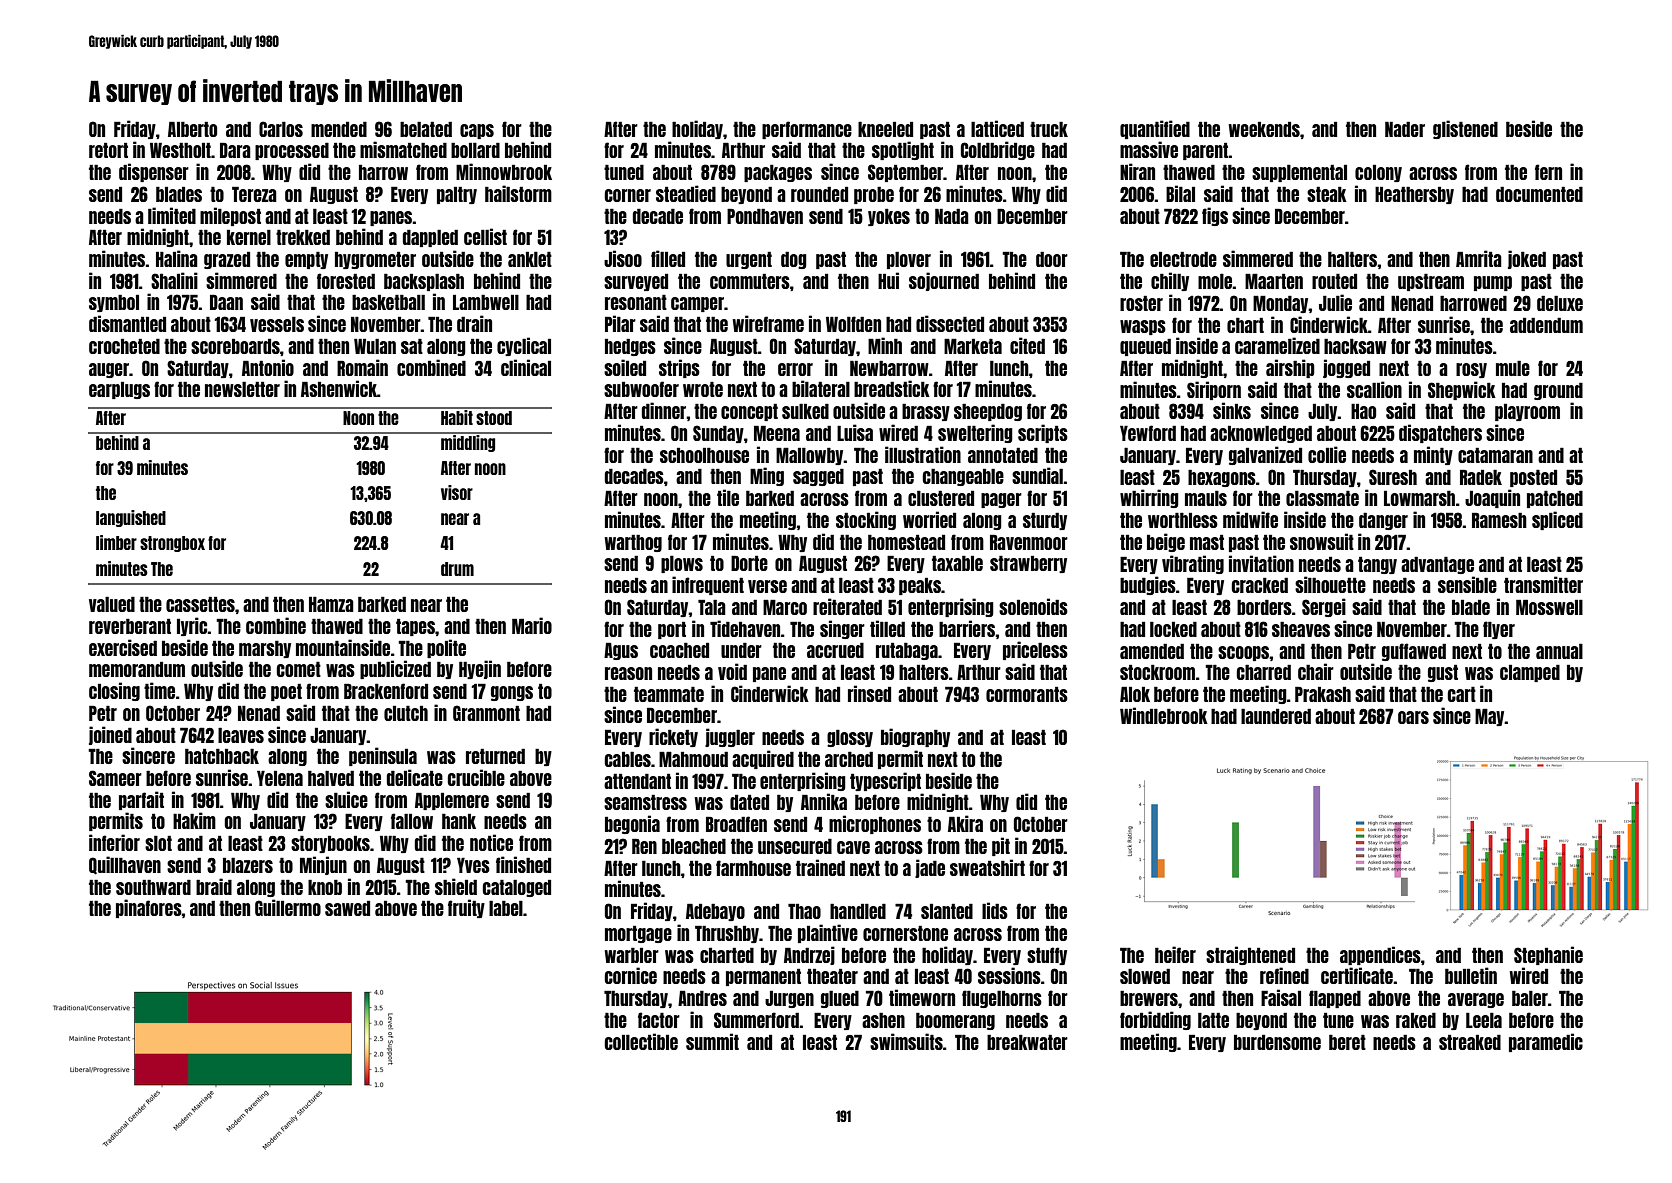 The width and height of the screenshot is (1672, 1183). Describe the element at coordinates (952, 216) in the screenshot. I see `Nada` at that location.
